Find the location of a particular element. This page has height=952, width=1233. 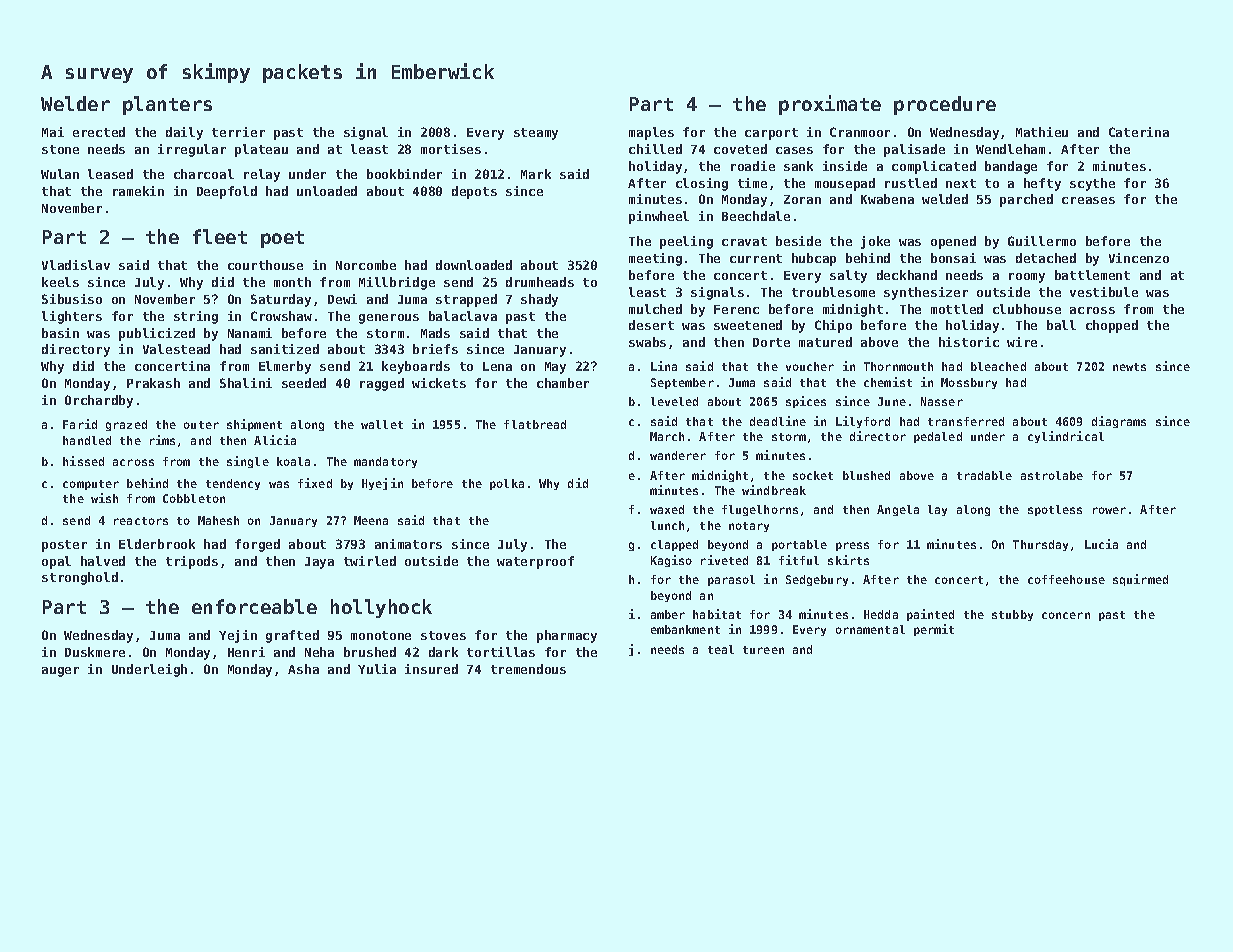

tureen is located at coordinates (763, 650).
